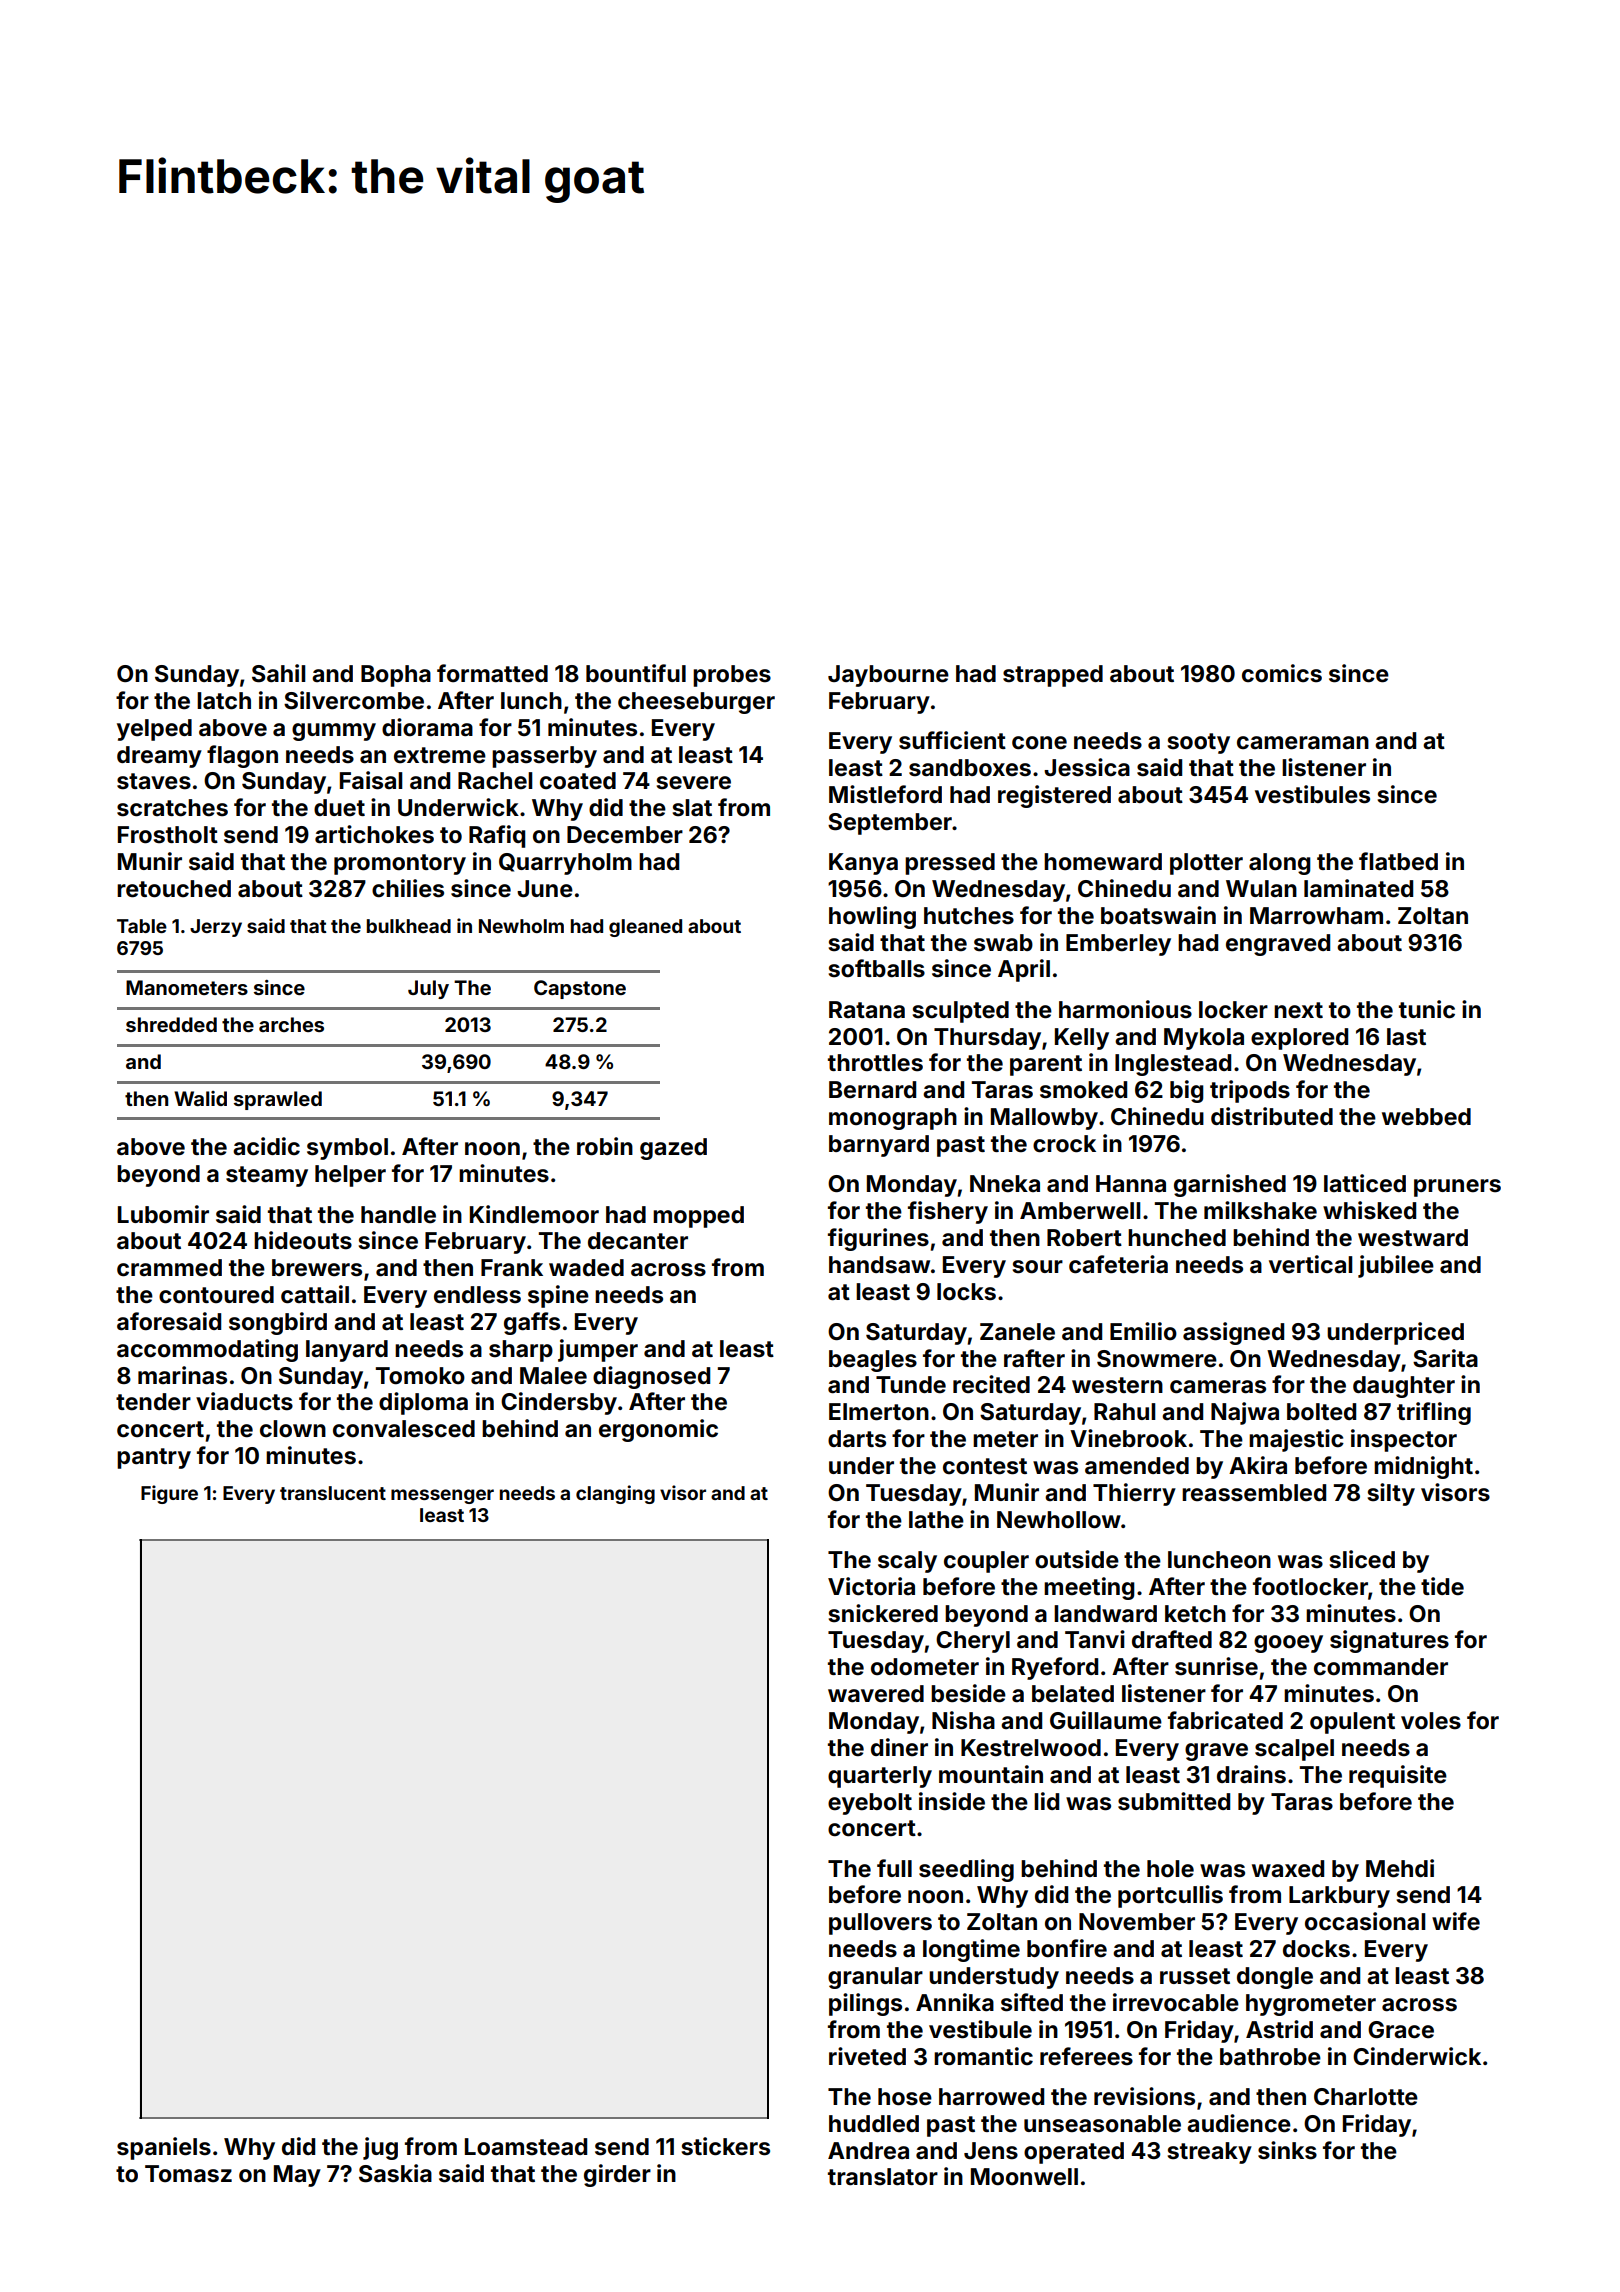  Describe the element at coordinates (395, 2173) in the document. I see `Saskia` at that location.
